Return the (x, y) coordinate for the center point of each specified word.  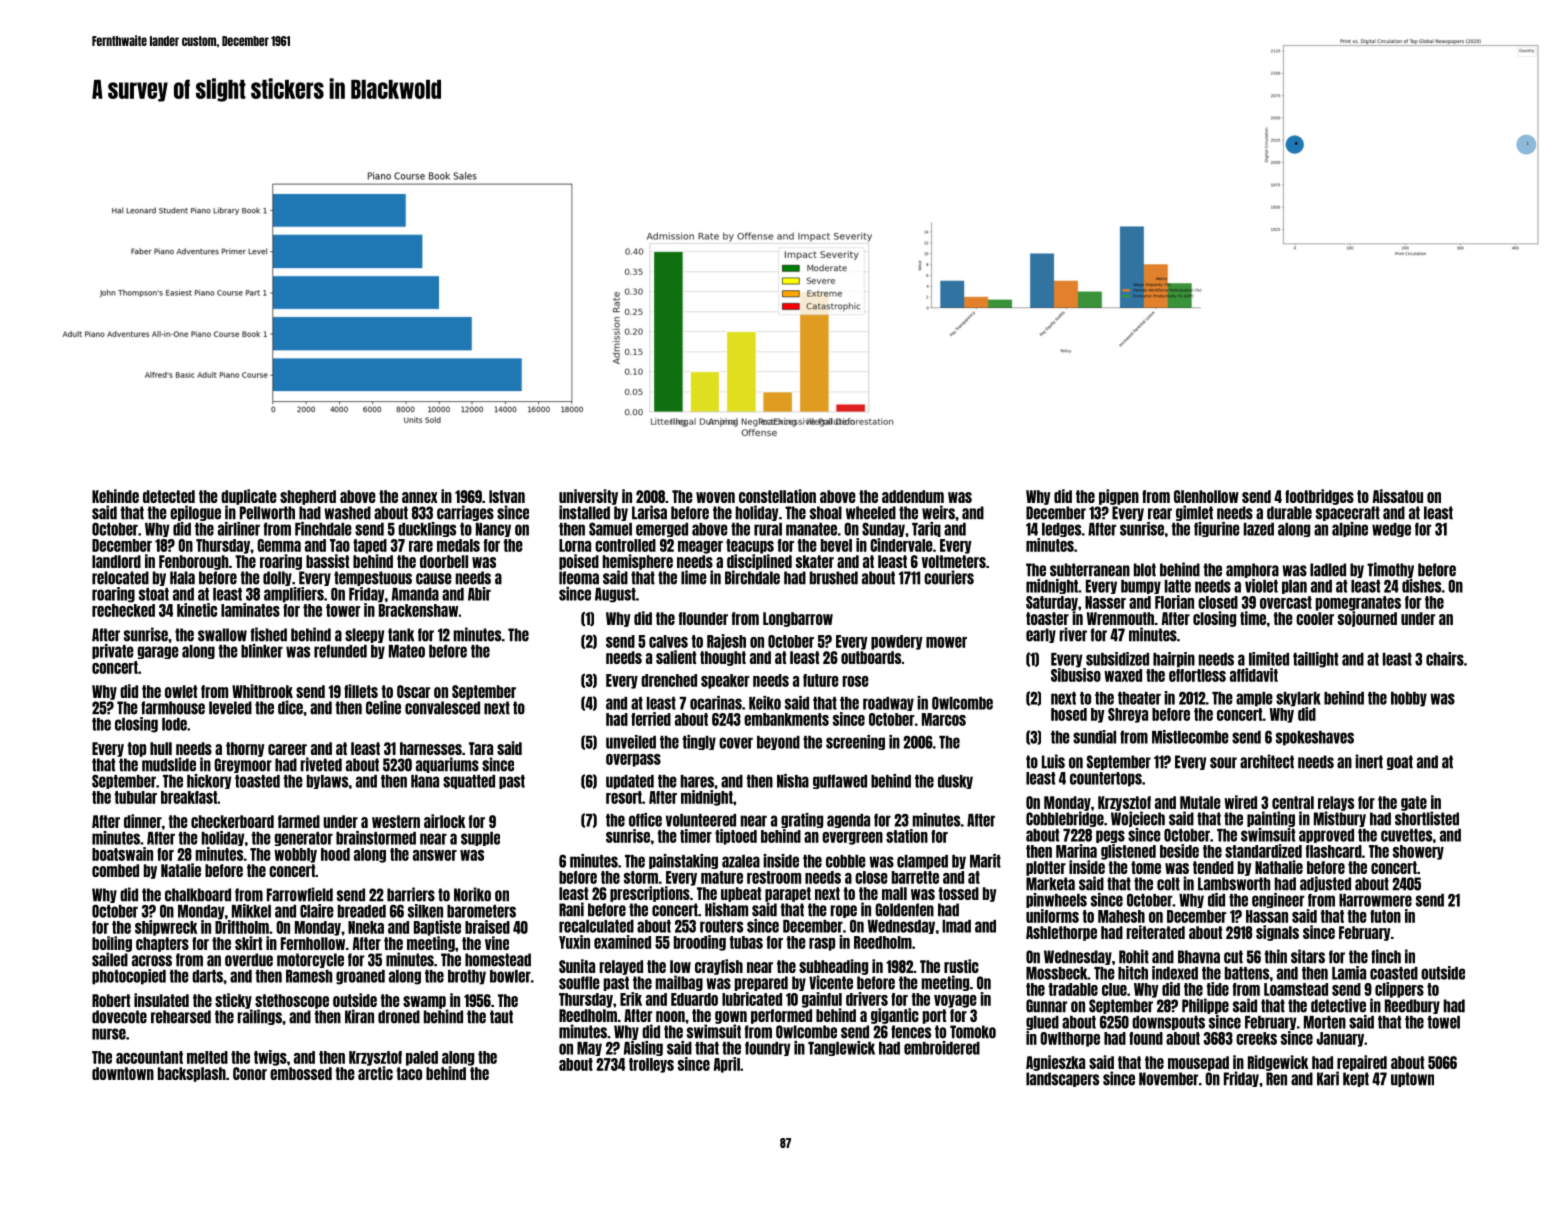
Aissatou (1398, 496)
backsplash (192, 1074)
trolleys (651, 1065)
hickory (209, 781)
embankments (786, 719)
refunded (340, 651)
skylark (1298, 699)
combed (115, 870)
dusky (955, 782)
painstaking (683, 861)
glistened (1128, 852)
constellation (777, 496)
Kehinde (115, 496)
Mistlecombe (1190, 737)
